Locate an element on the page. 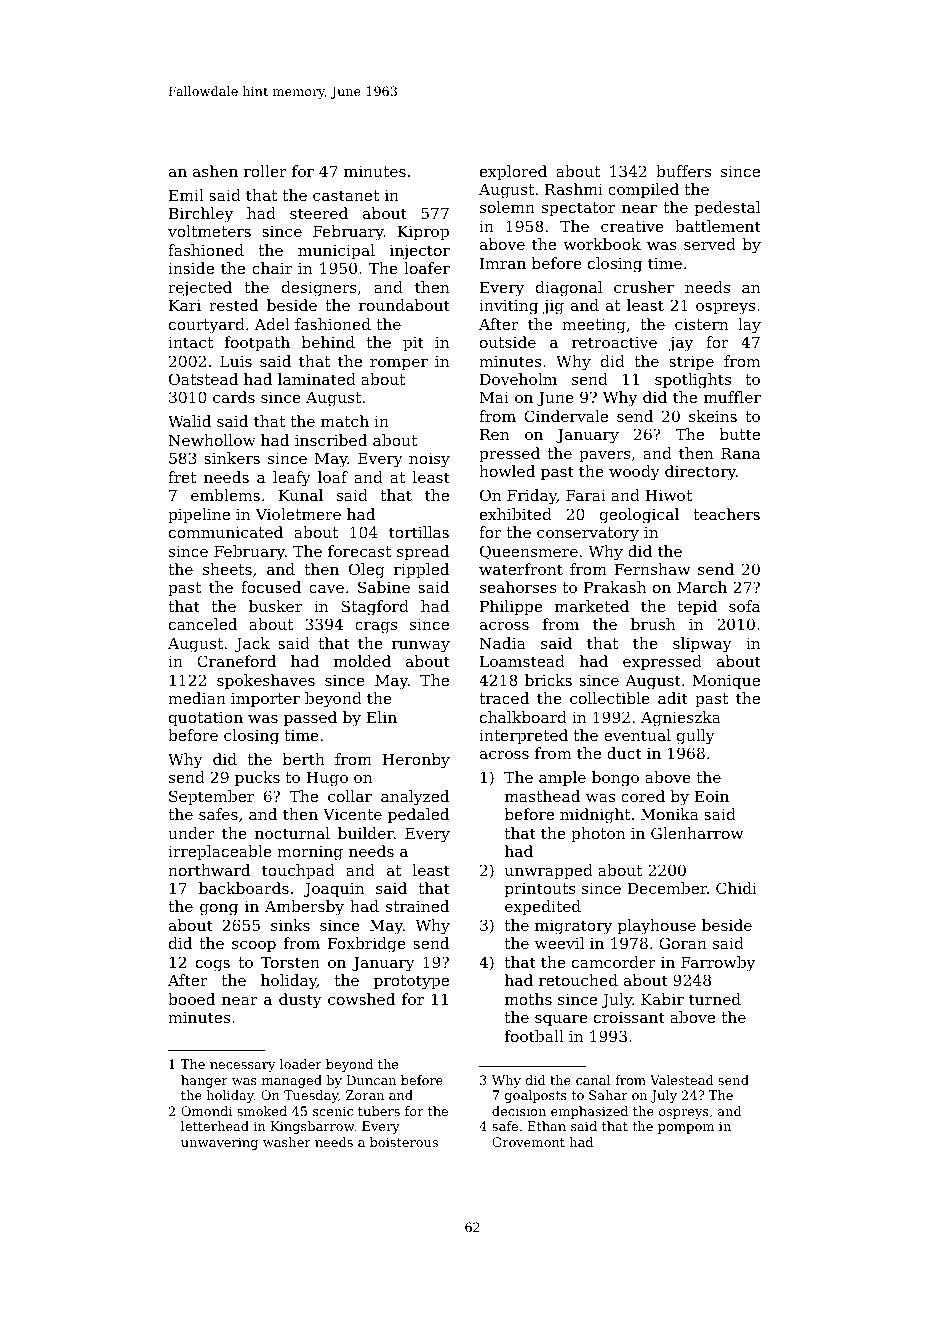  Emil is located at coordinates (186, 195).
